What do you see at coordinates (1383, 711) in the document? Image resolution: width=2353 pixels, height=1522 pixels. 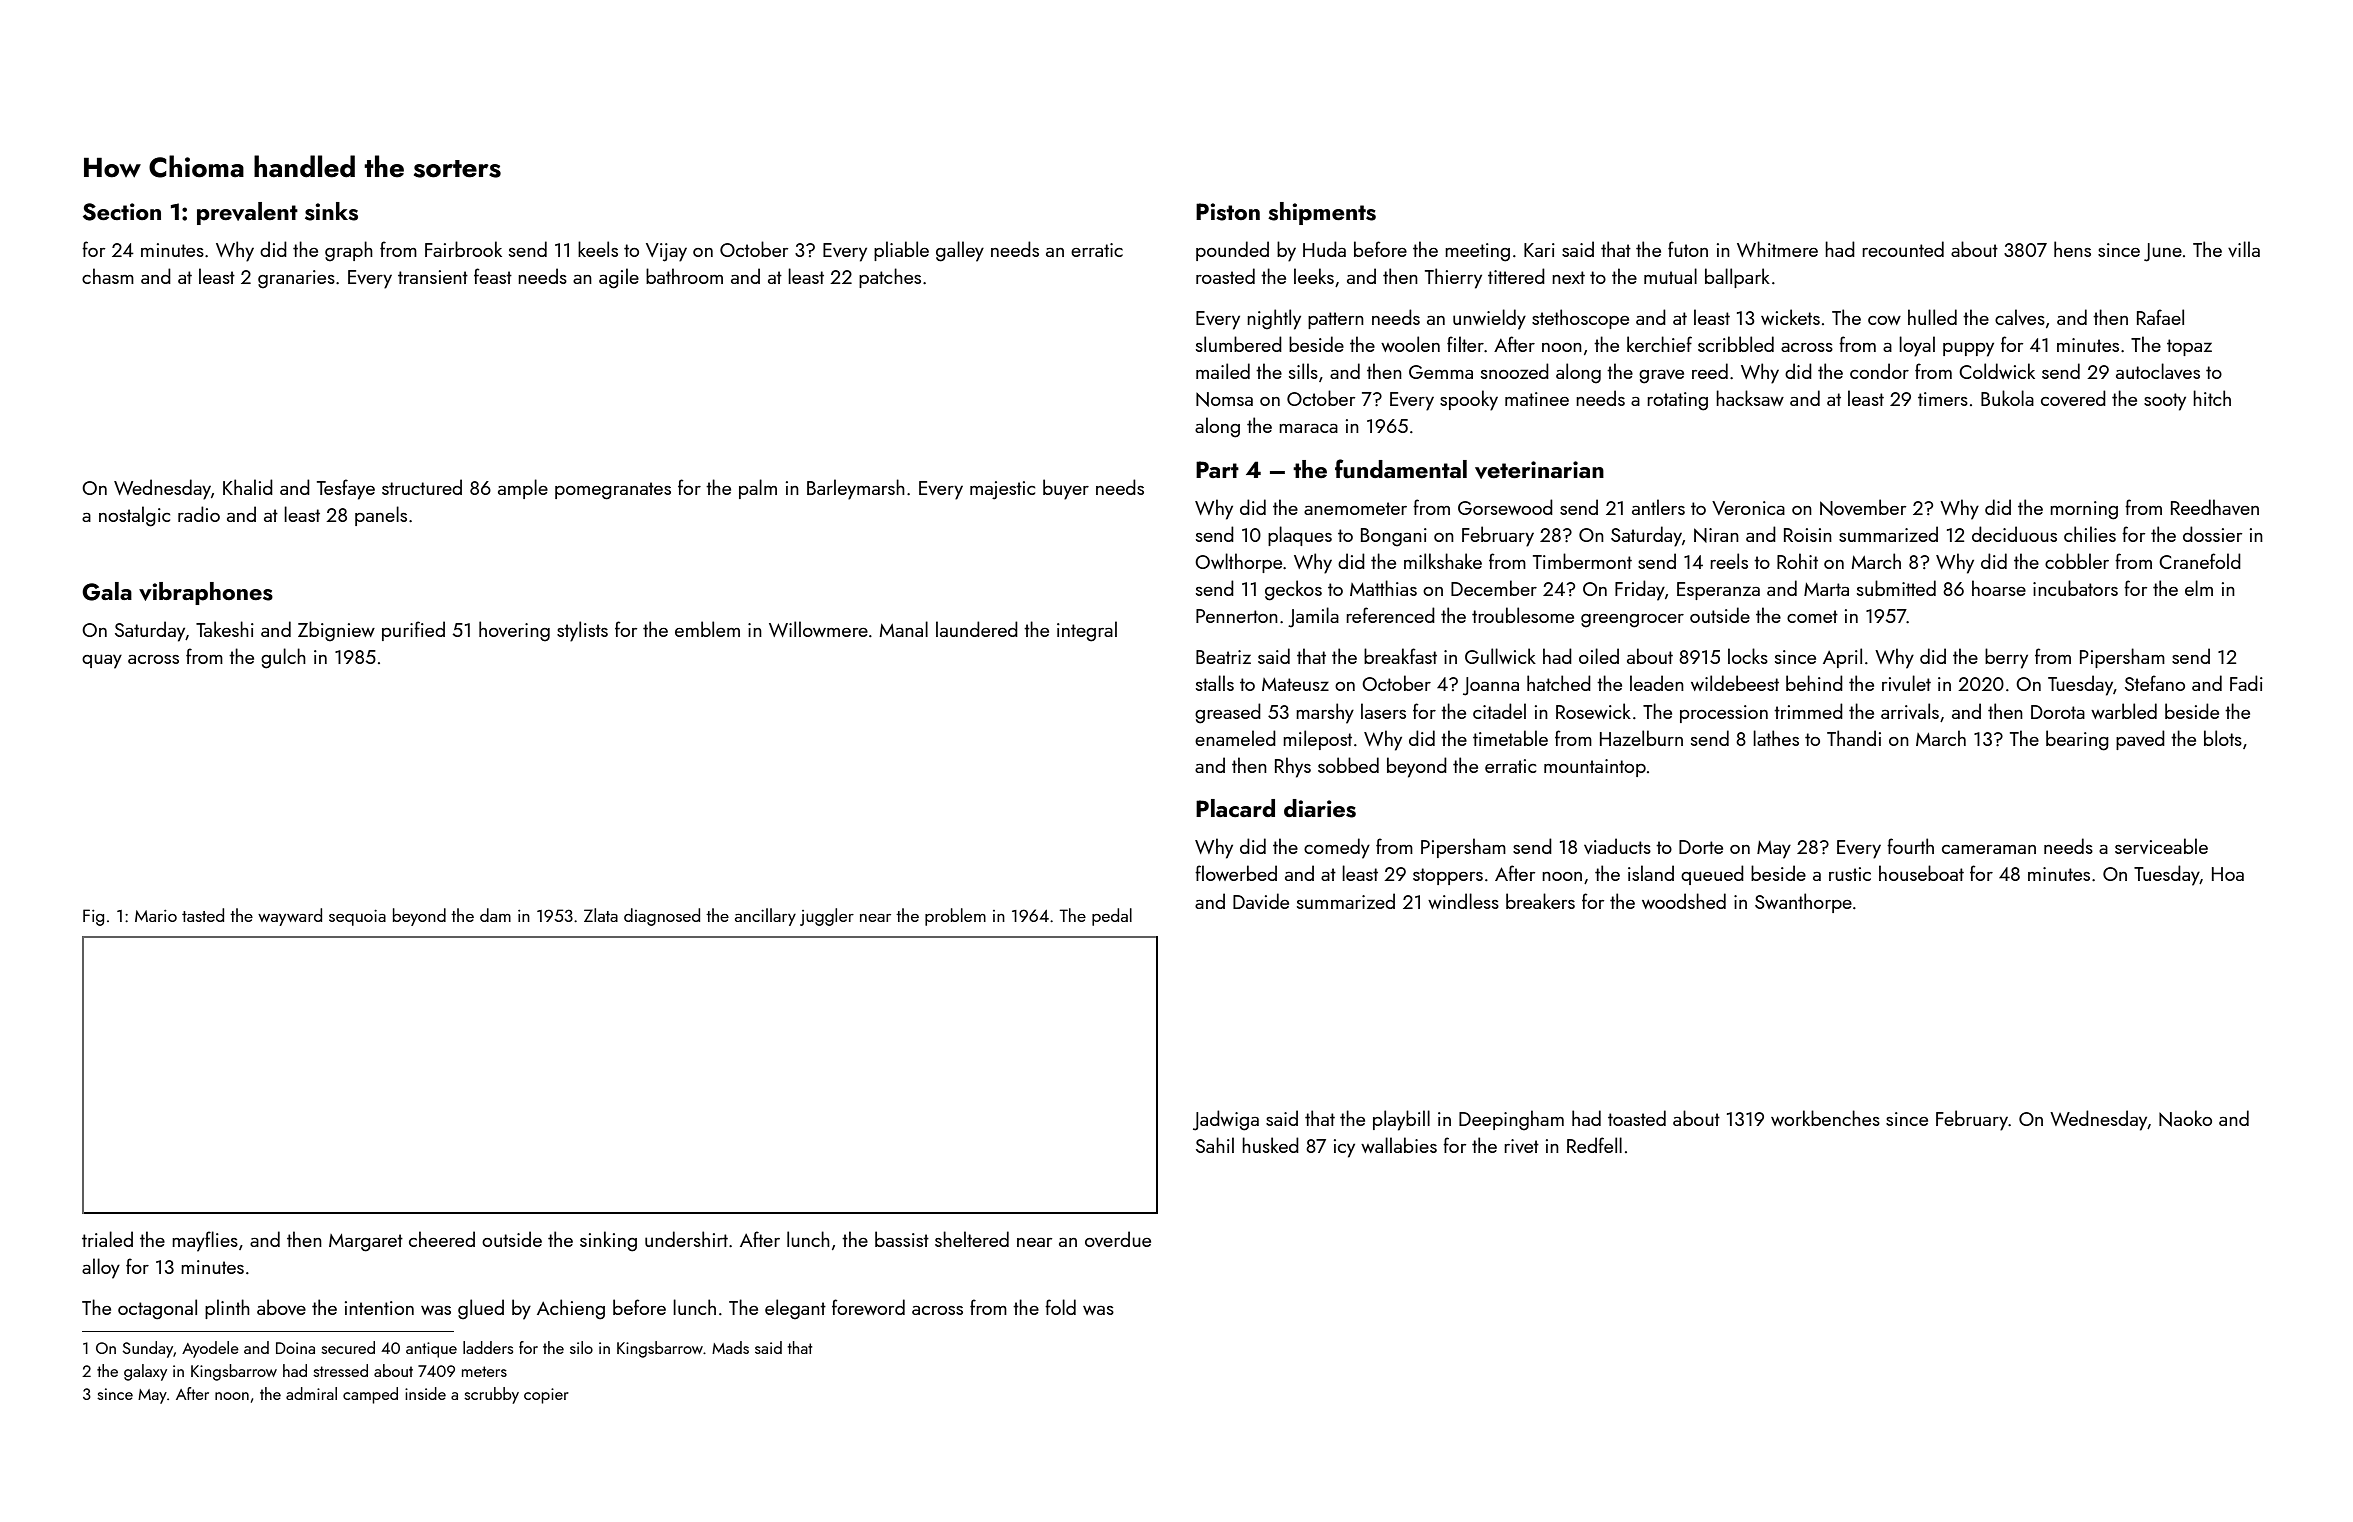 I see `lasers` at bounding box center [1383, 711].
